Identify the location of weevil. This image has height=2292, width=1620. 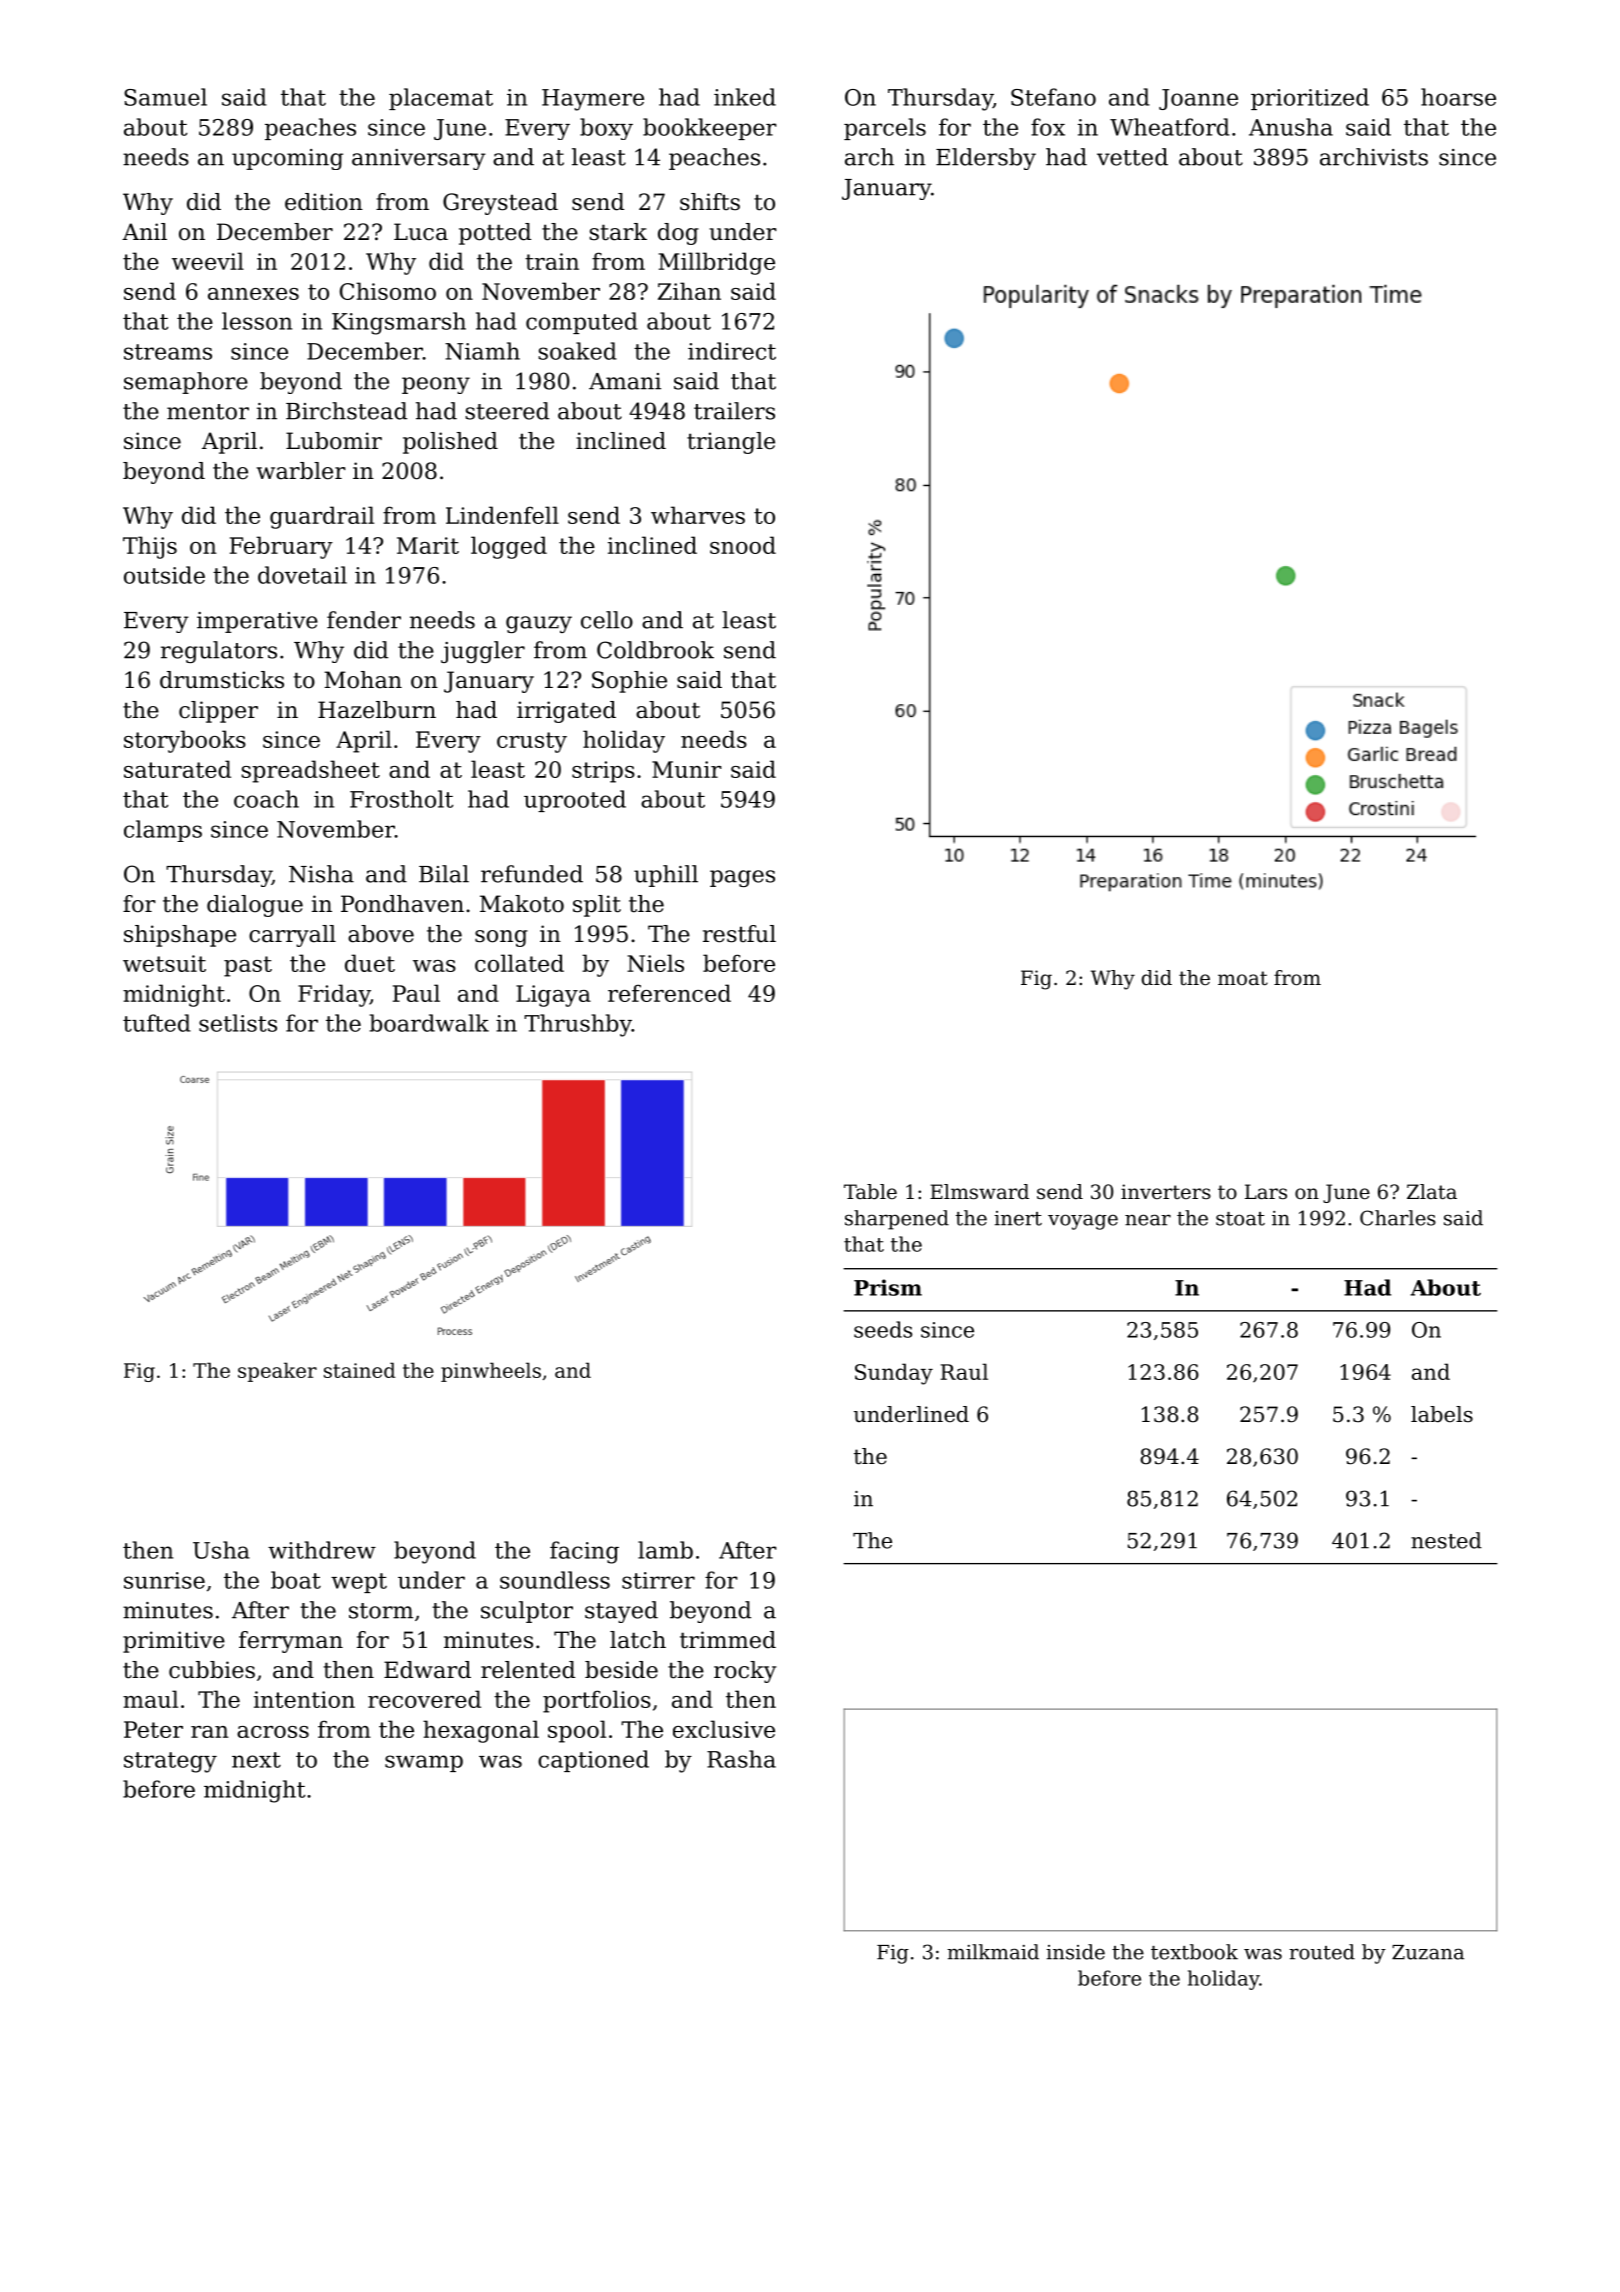
(208, 261).
